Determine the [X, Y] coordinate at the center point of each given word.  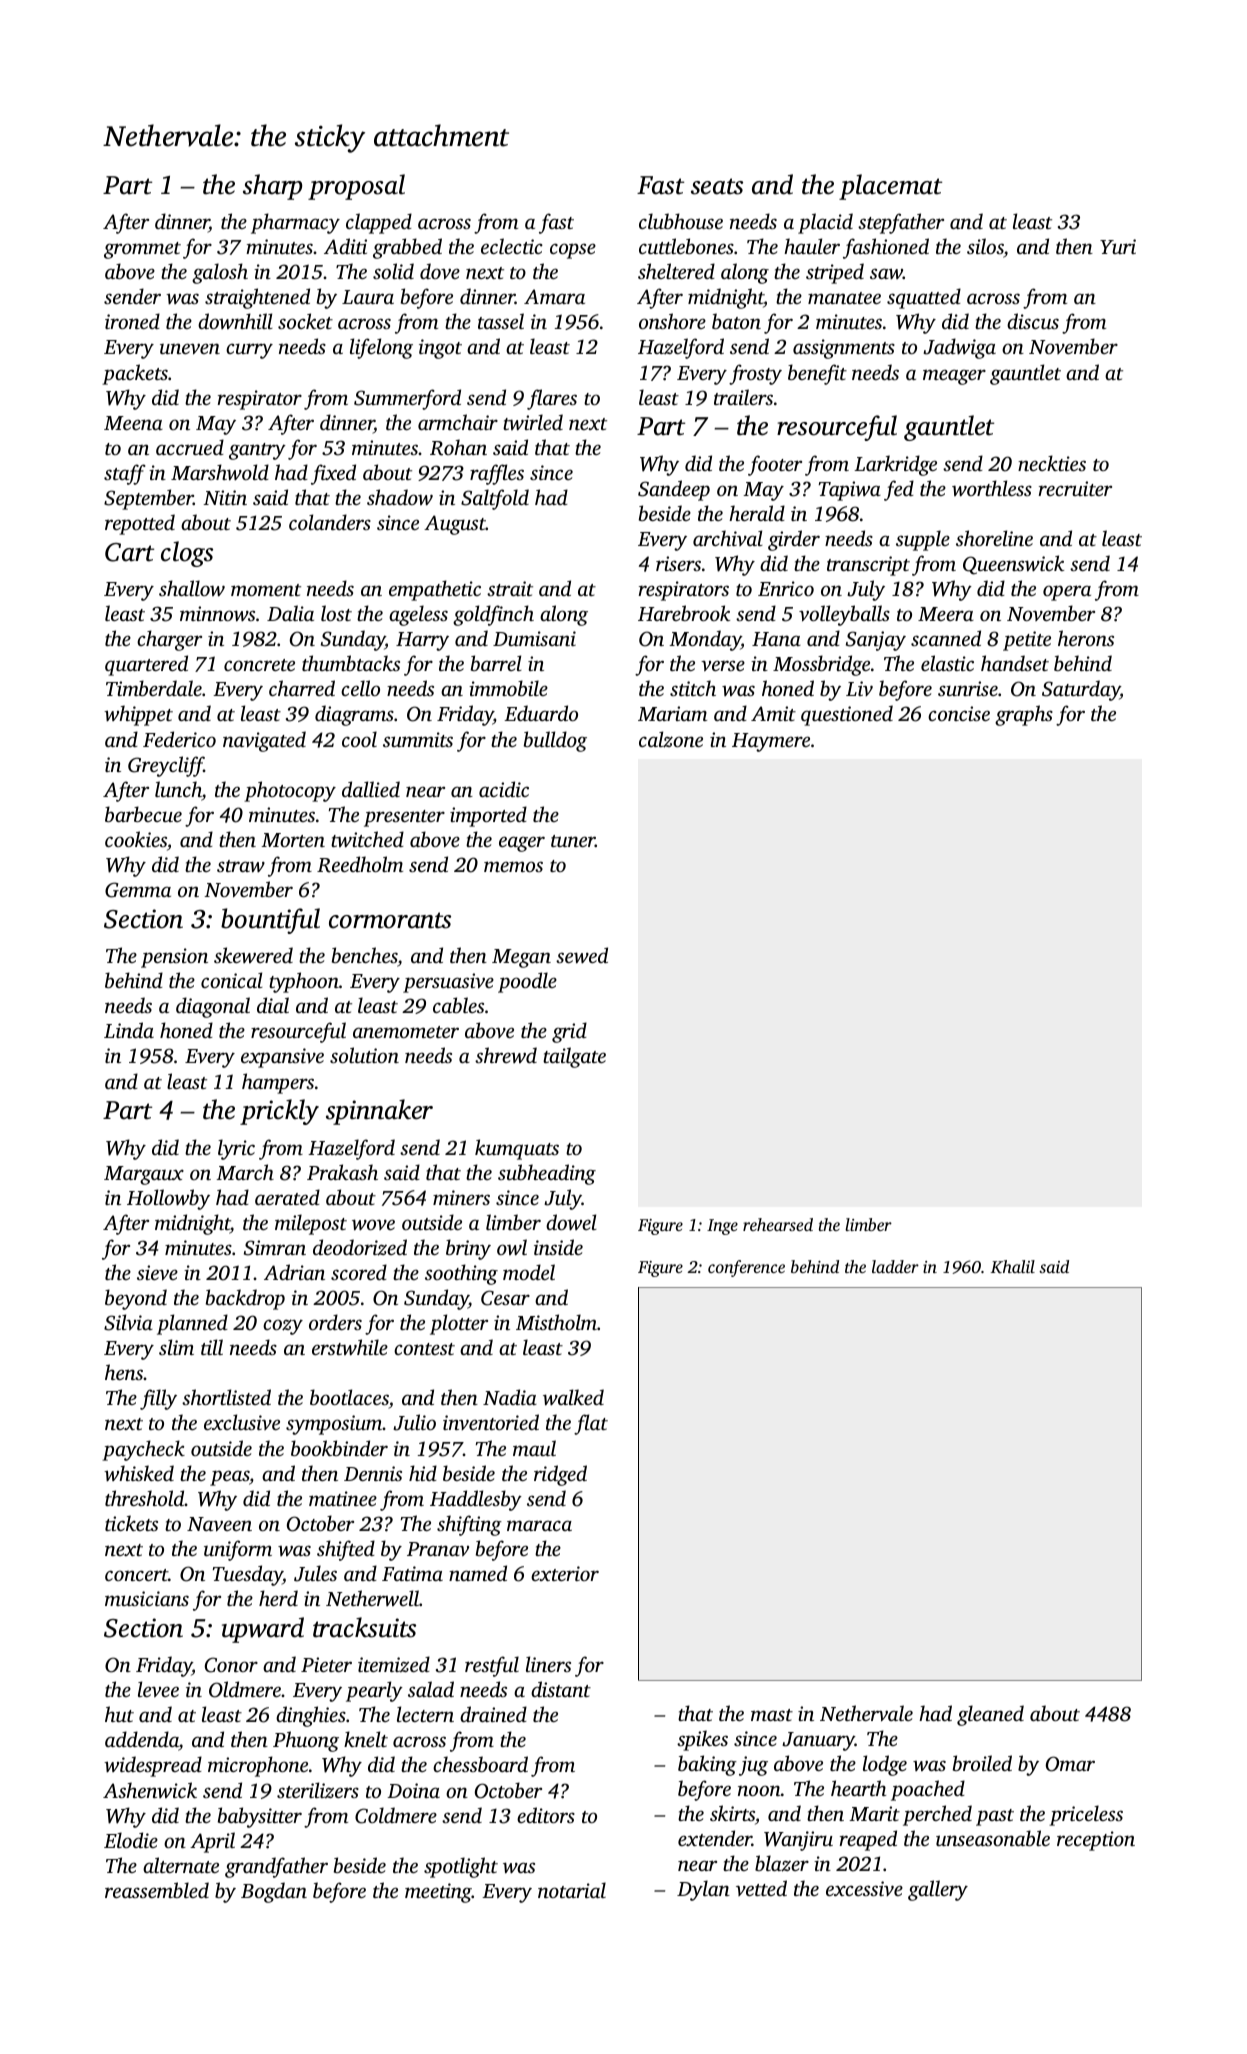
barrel [496, 663]
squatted [924, 298]
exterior [565, 1573]
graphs [1024, 715]
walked [573, 1397]
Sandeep [674, 490]
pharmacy [295, 223]
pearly [374, 1691]
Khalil [1013, 1266]
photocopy [290, 791]
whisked [139, 1473]
